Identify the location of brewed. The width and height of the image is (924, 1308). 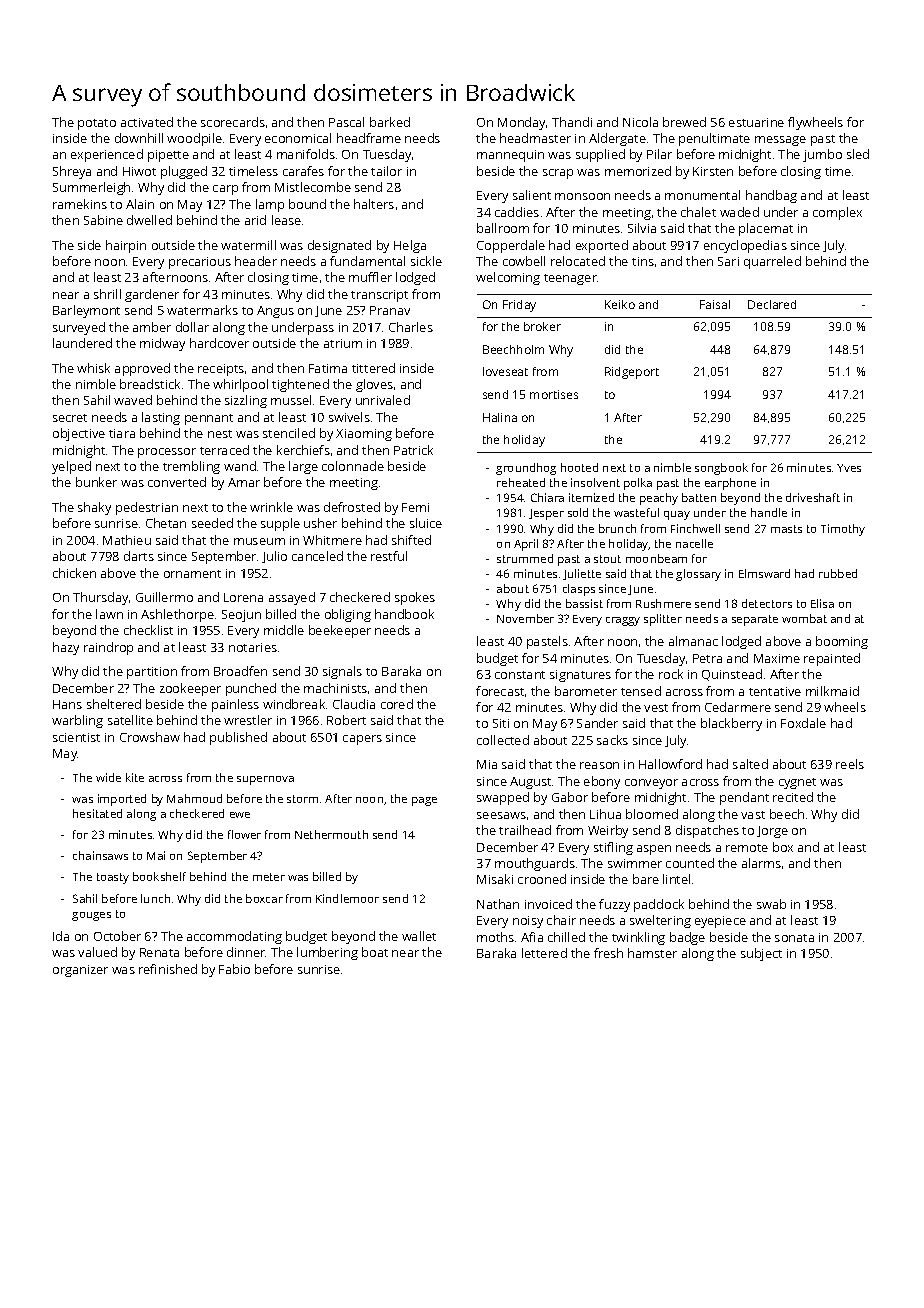
(684, 122).
